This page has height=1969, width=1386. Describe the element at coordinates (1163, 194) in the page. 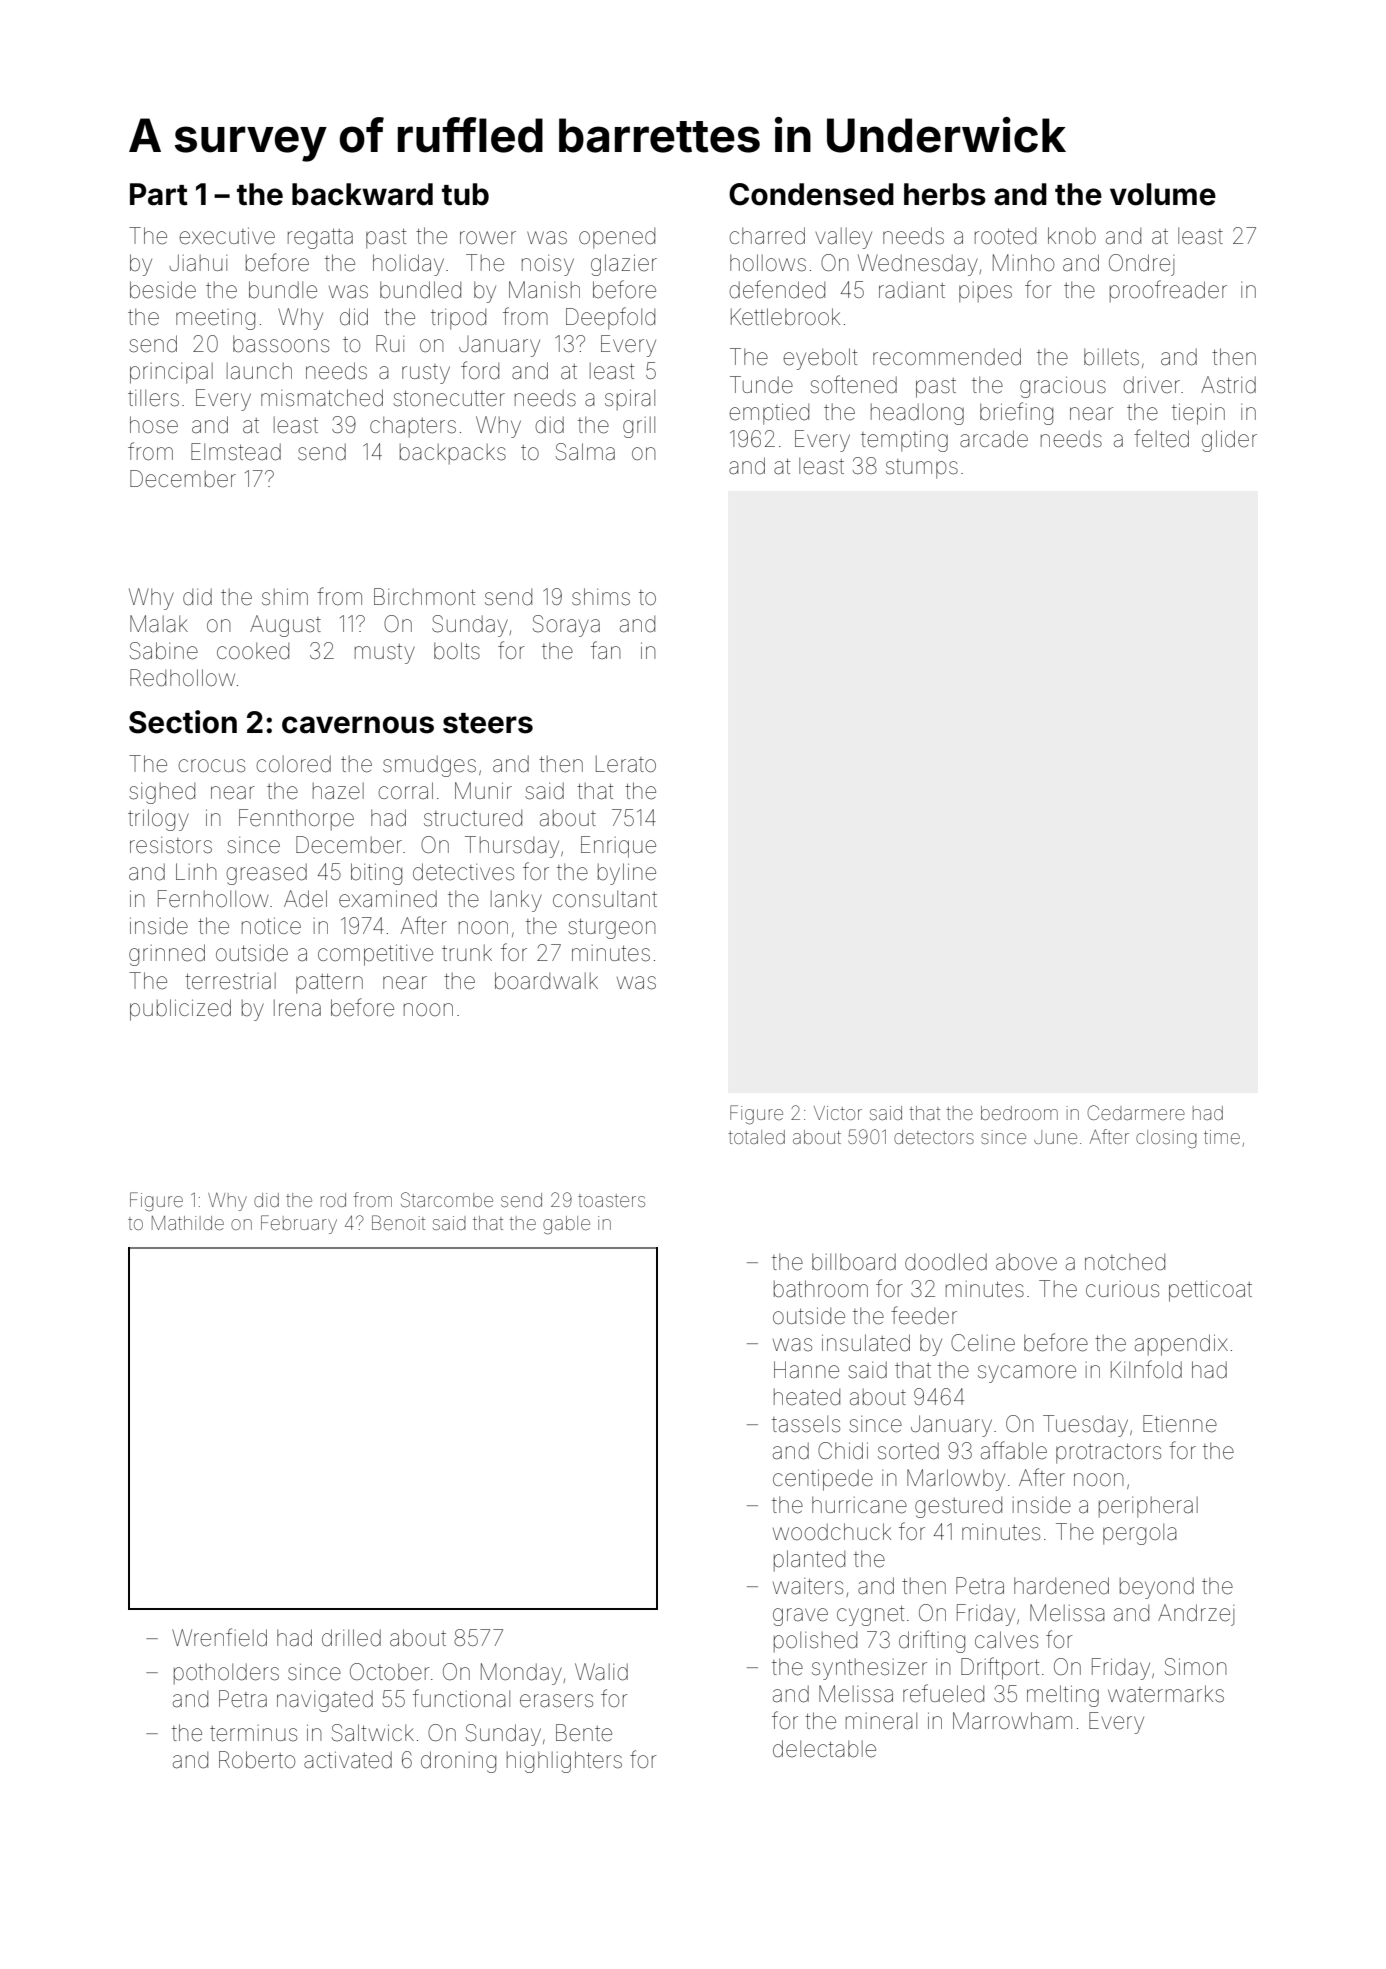

I see `volume` at that location.
